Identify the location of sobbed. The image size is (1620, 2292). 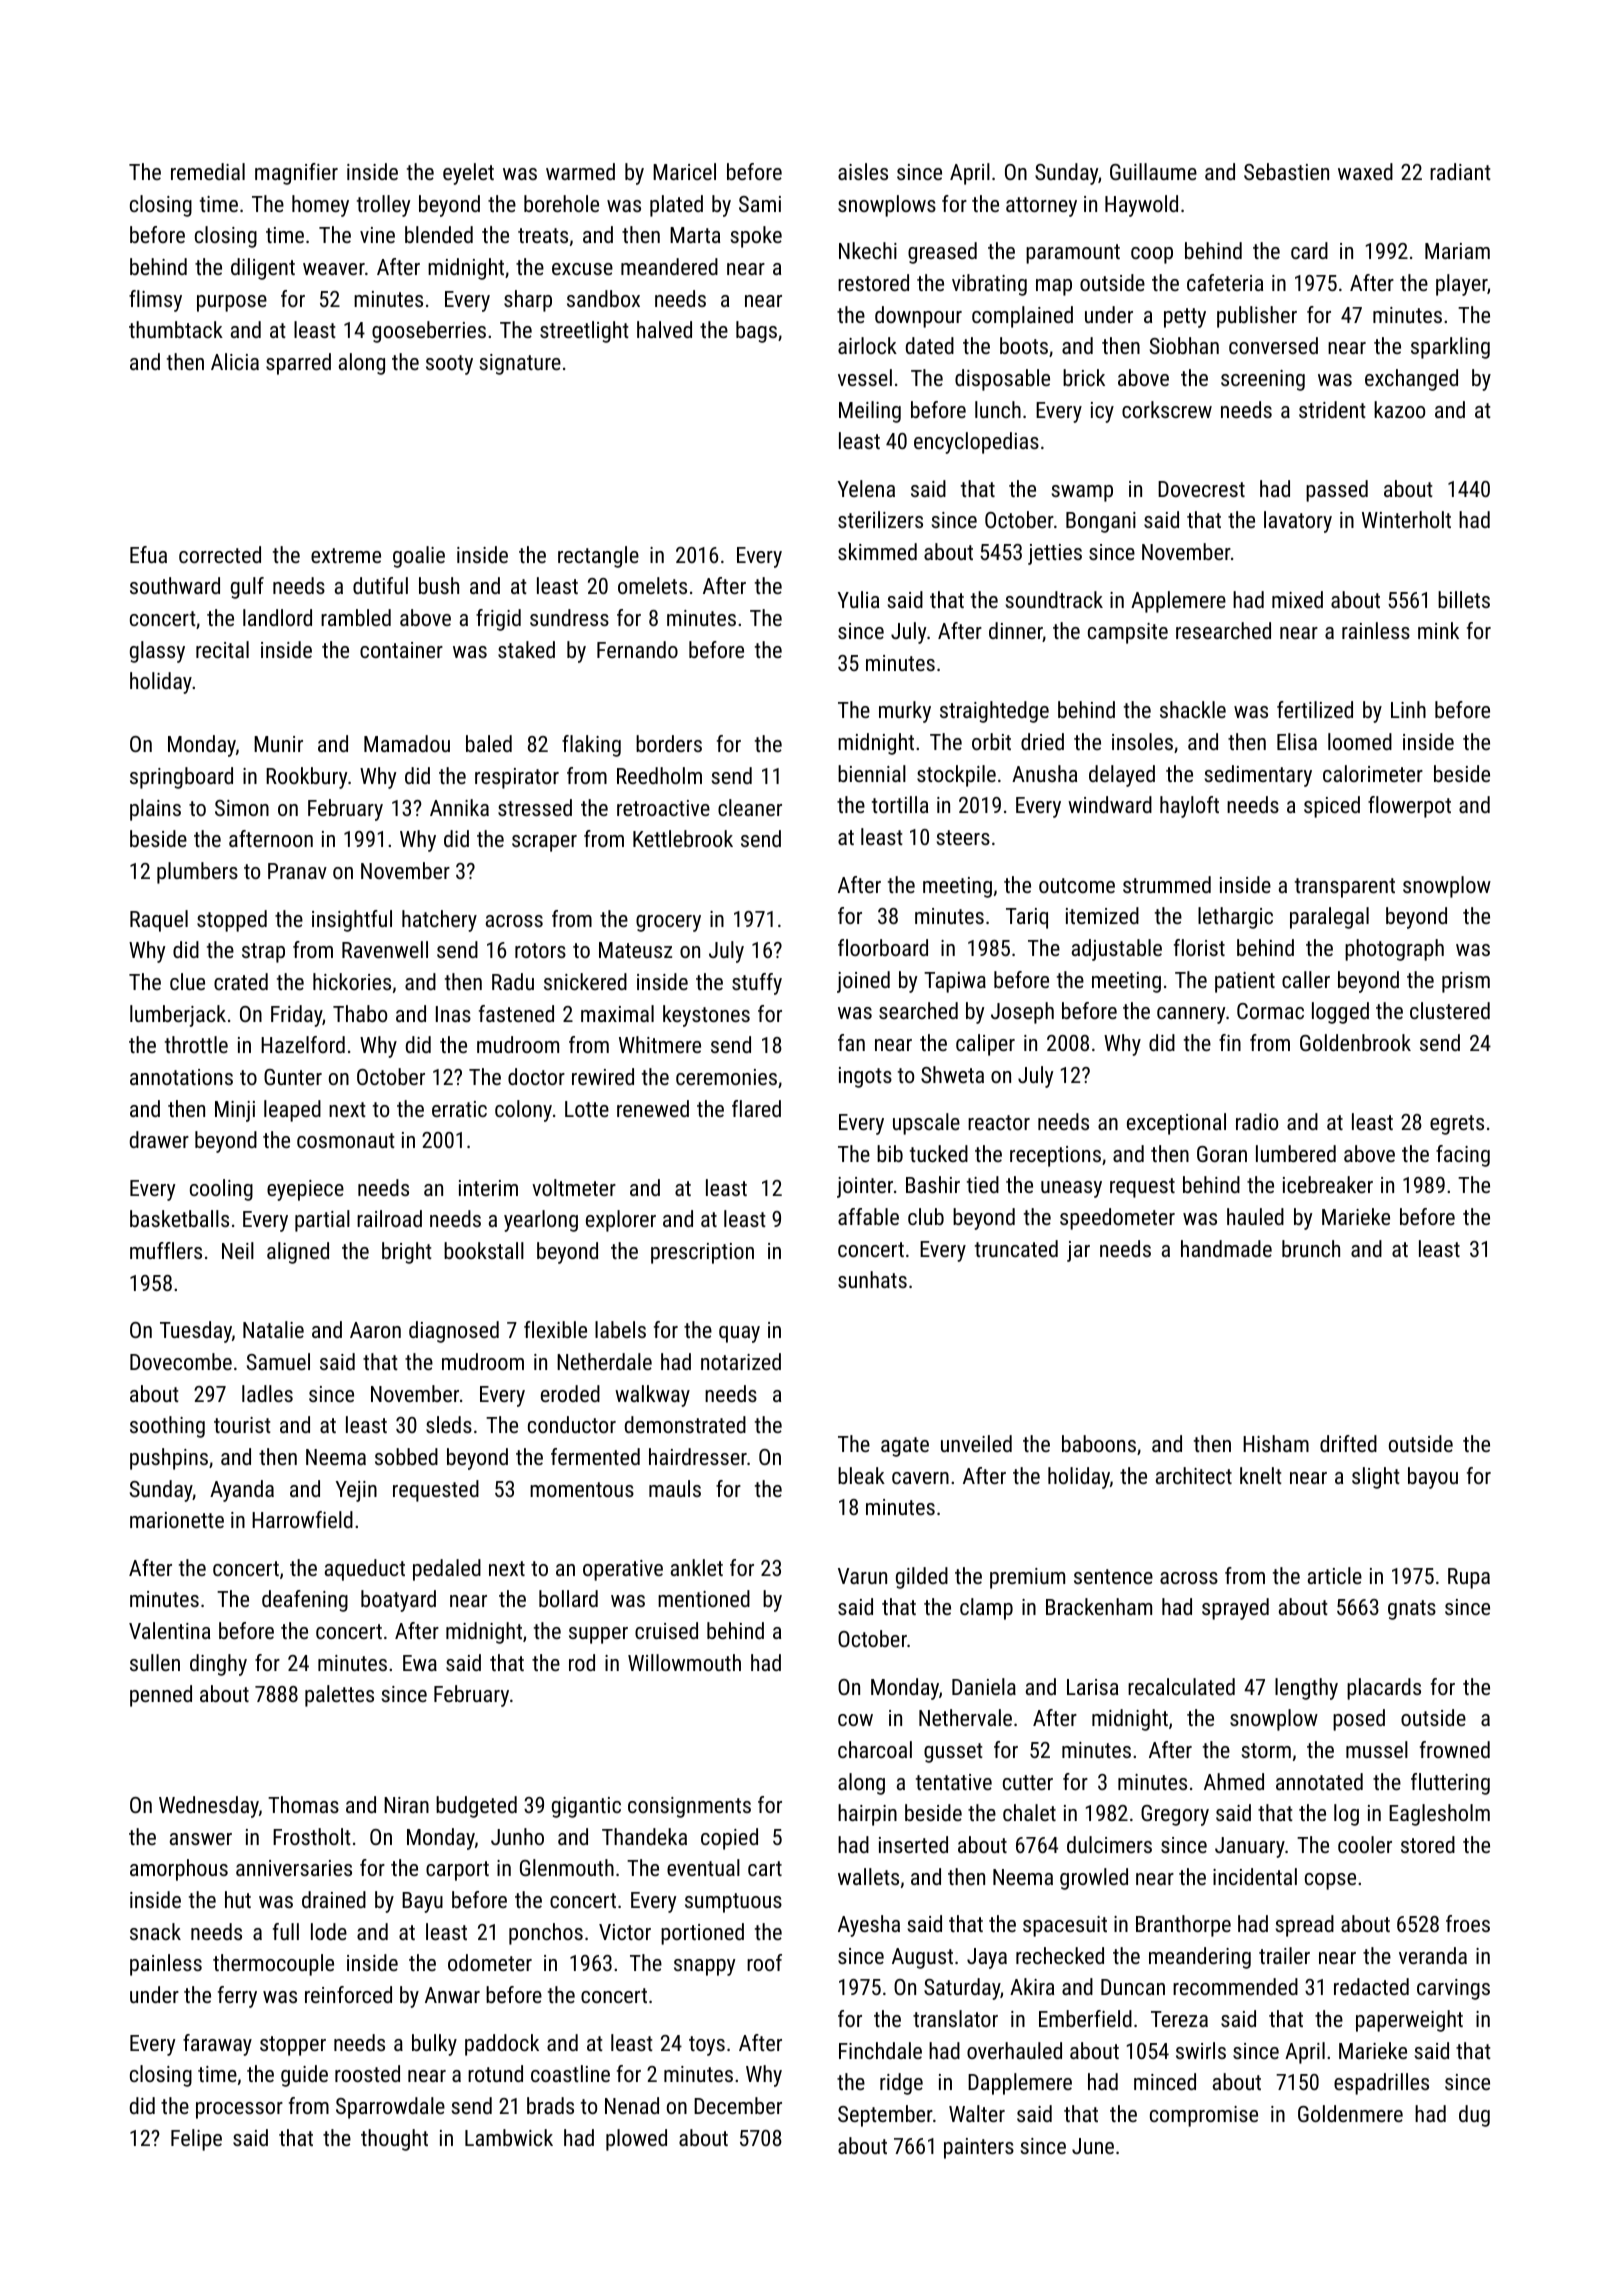
(406, 1456).
